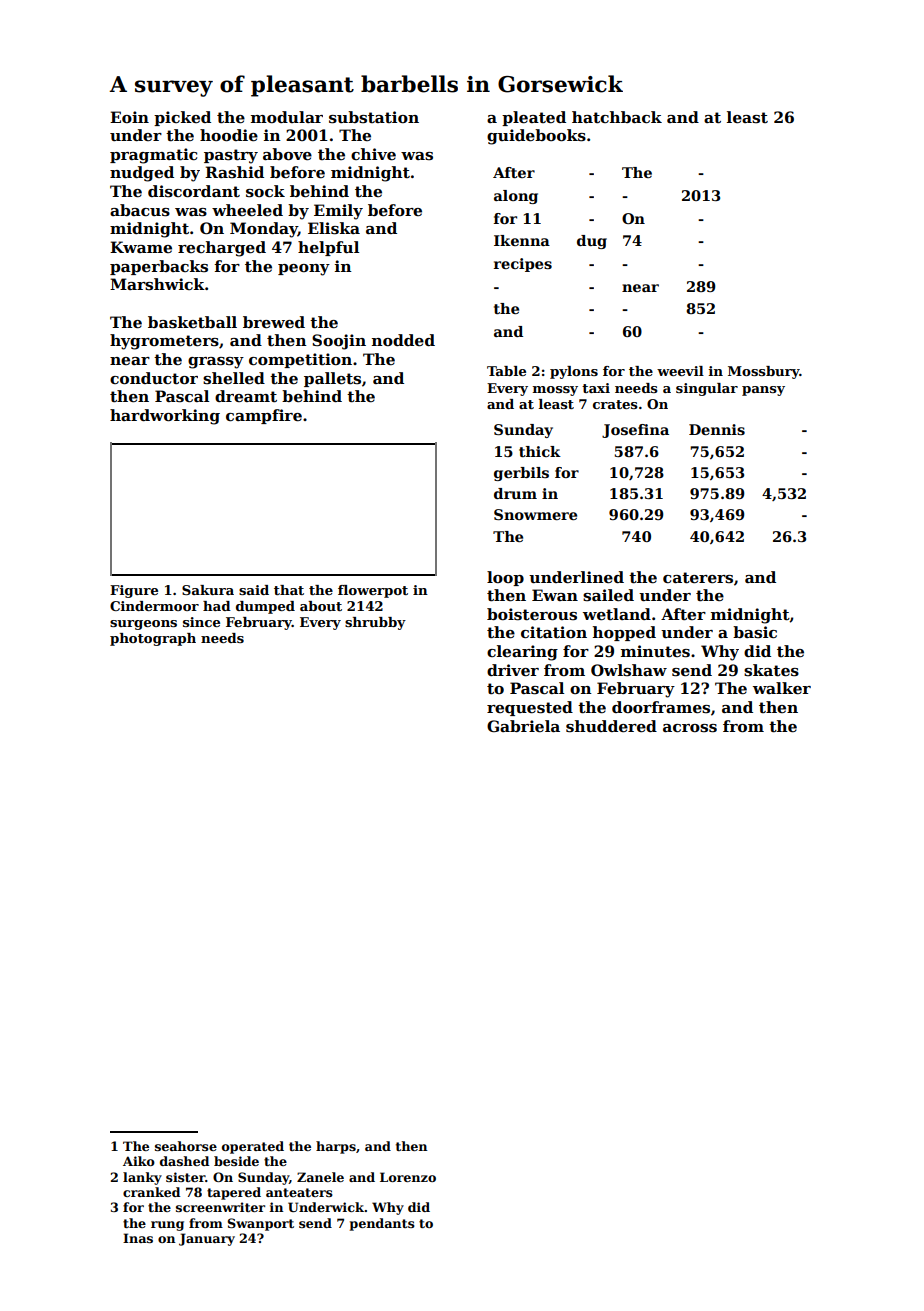 This image has height=1311, width=924. What do you see at coordinates (186, 1146) in the image?
I see `seahorse` at bounding box center [186, 1146].
